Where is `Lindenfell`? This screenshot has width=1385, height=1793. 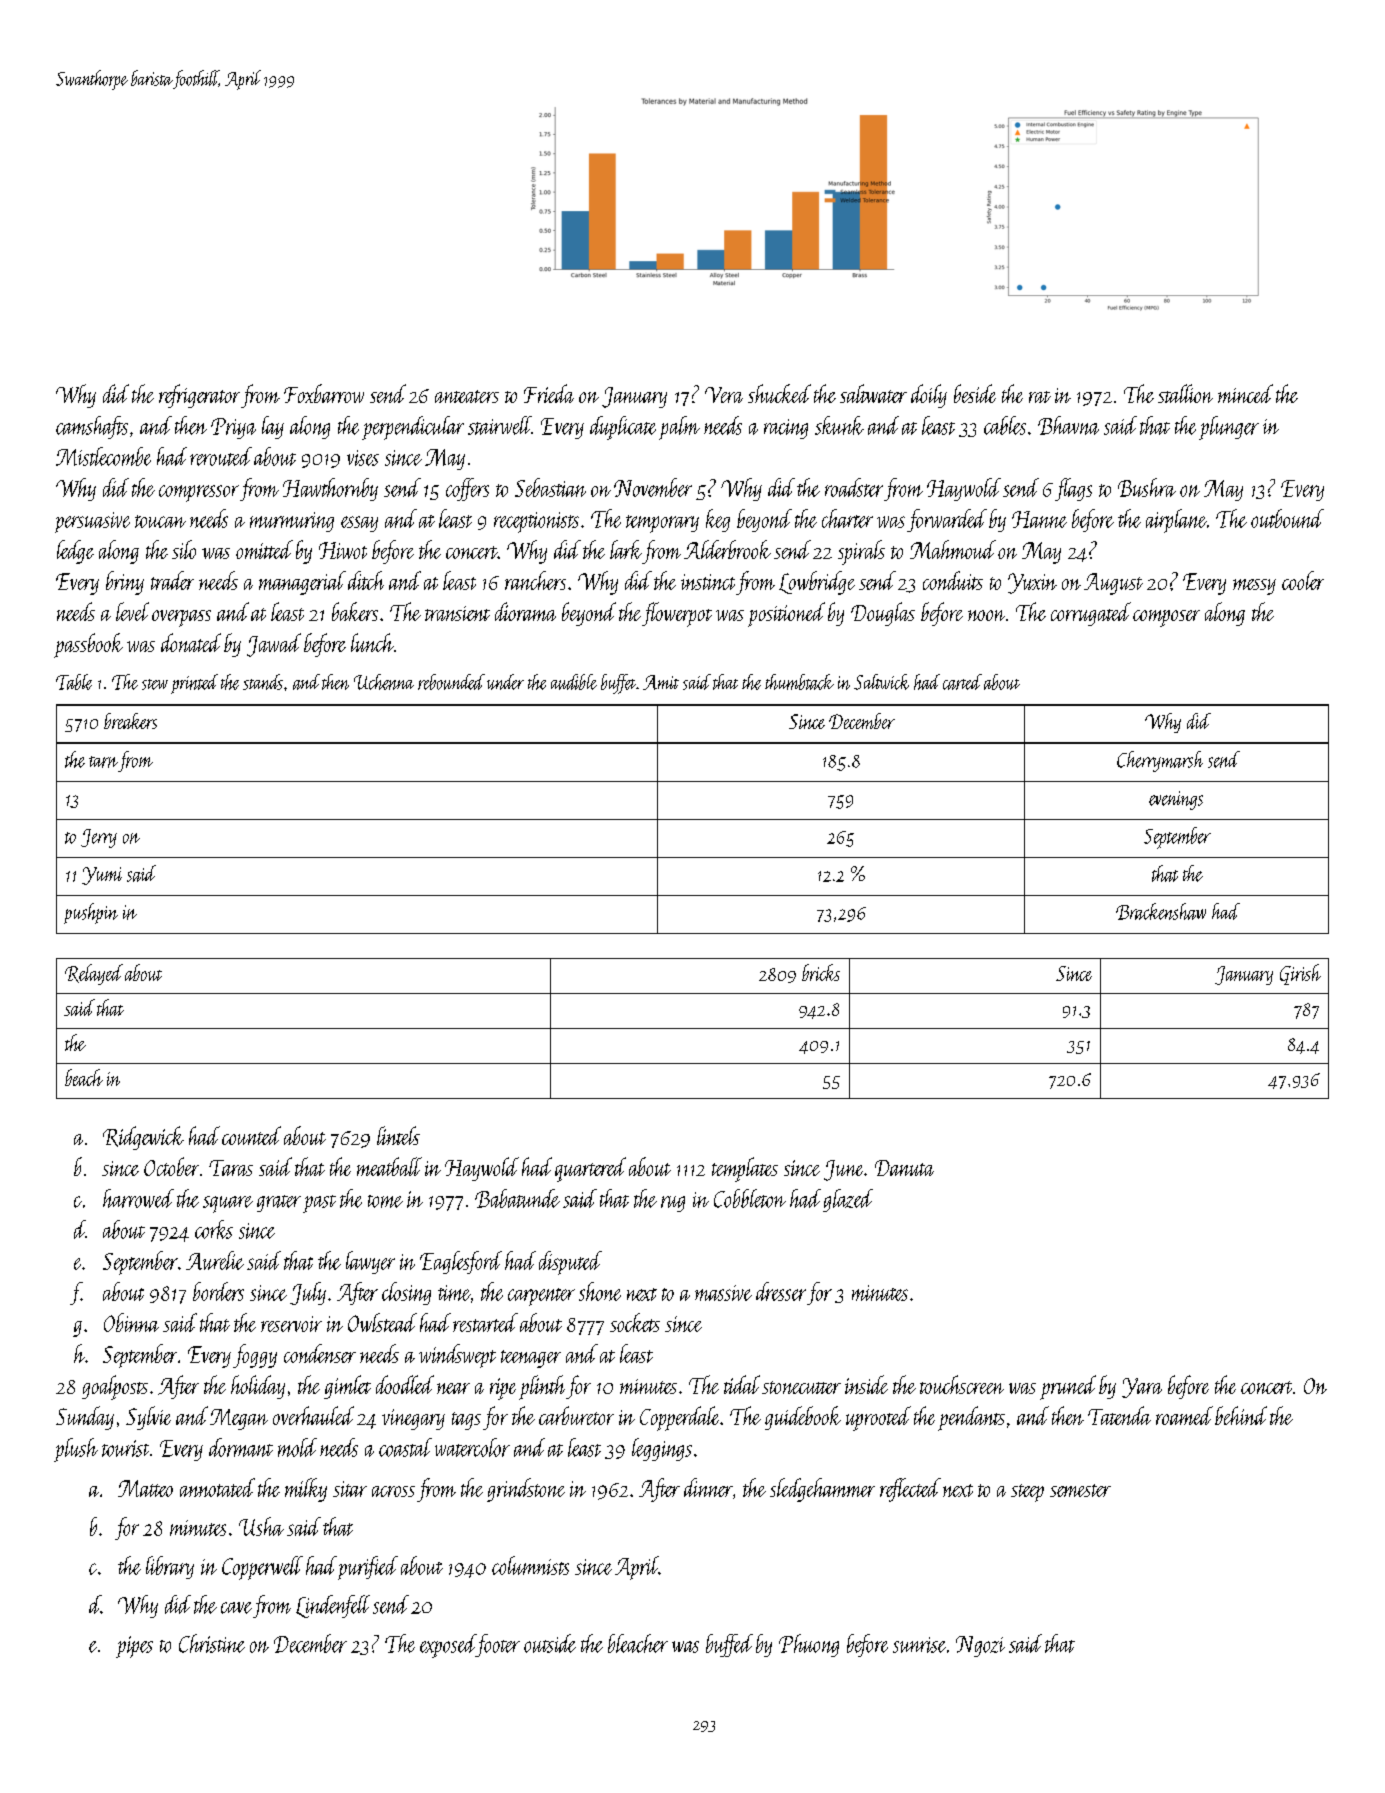 Lindenfell is located at coordinates (333, 1606).
